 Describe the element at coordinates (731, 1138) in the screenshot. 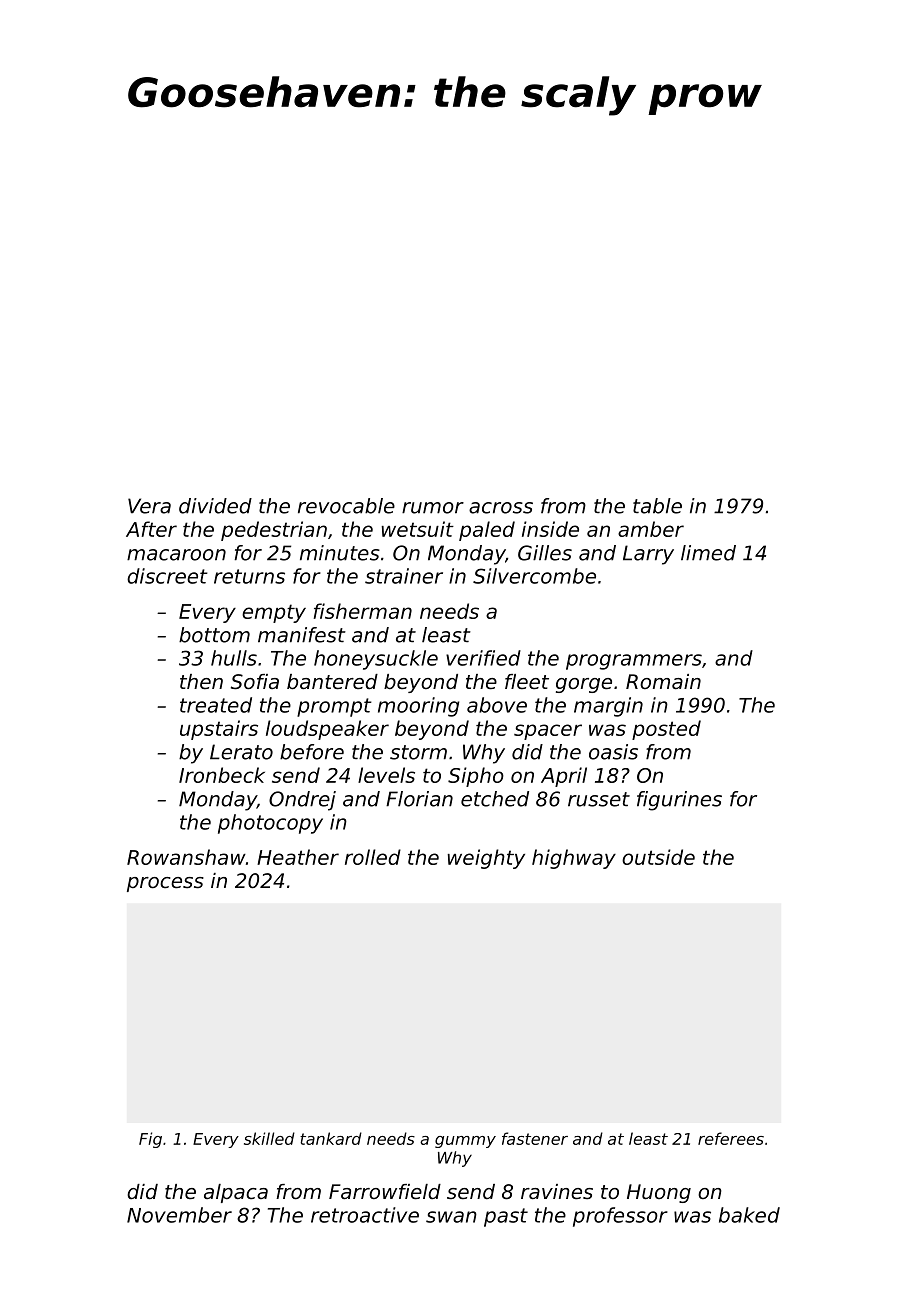

I see `referees` at that location.
